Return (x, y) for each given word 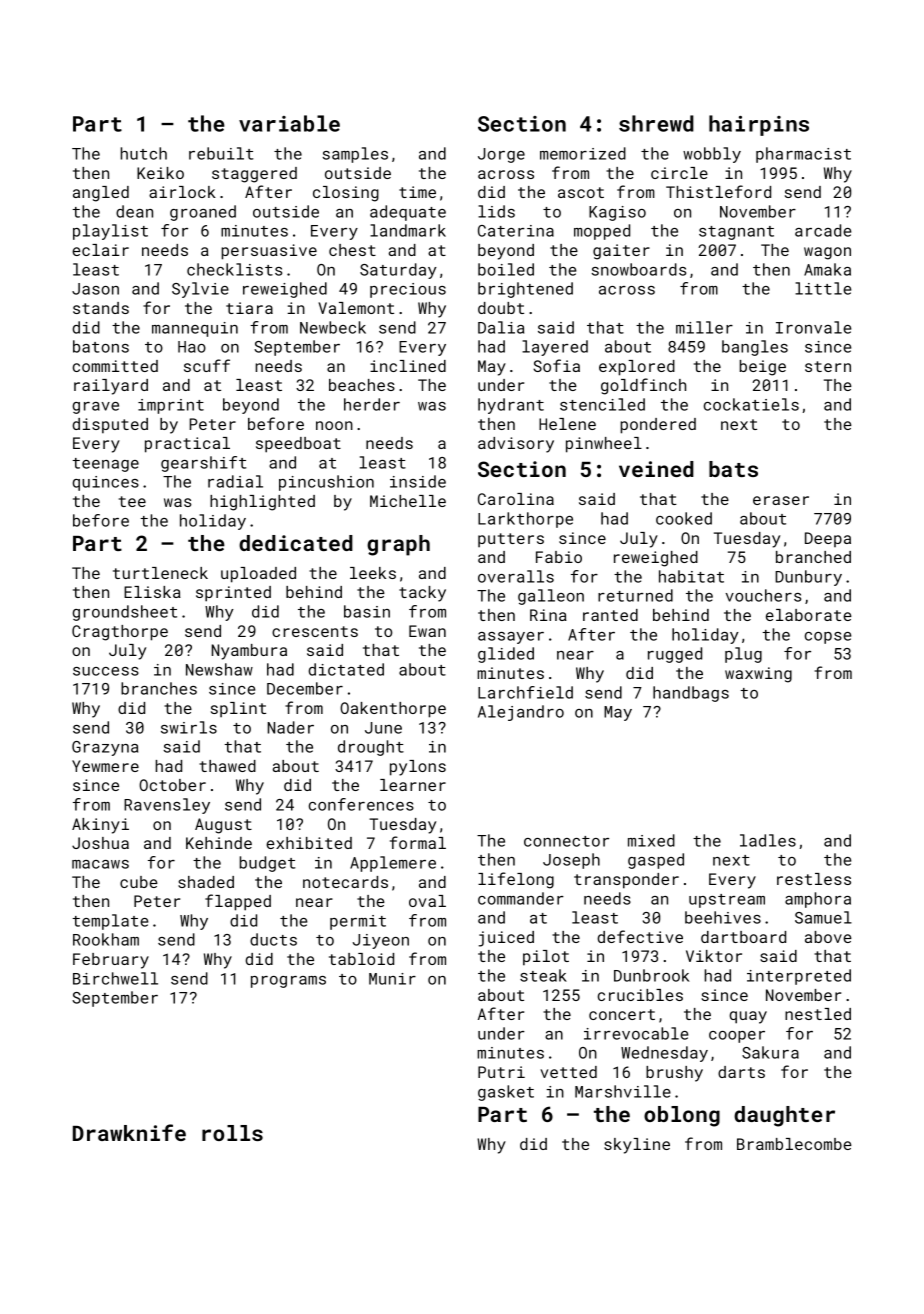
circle (679, 173)
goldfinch (643, 386)
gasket (506, 1093)
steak (543, 975)
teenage (106, 465)
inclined (408, 366)
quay (748, 1017)
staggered (254, 175)
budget (267, 864)
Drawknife (129, 1132)
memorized (583, 153)
